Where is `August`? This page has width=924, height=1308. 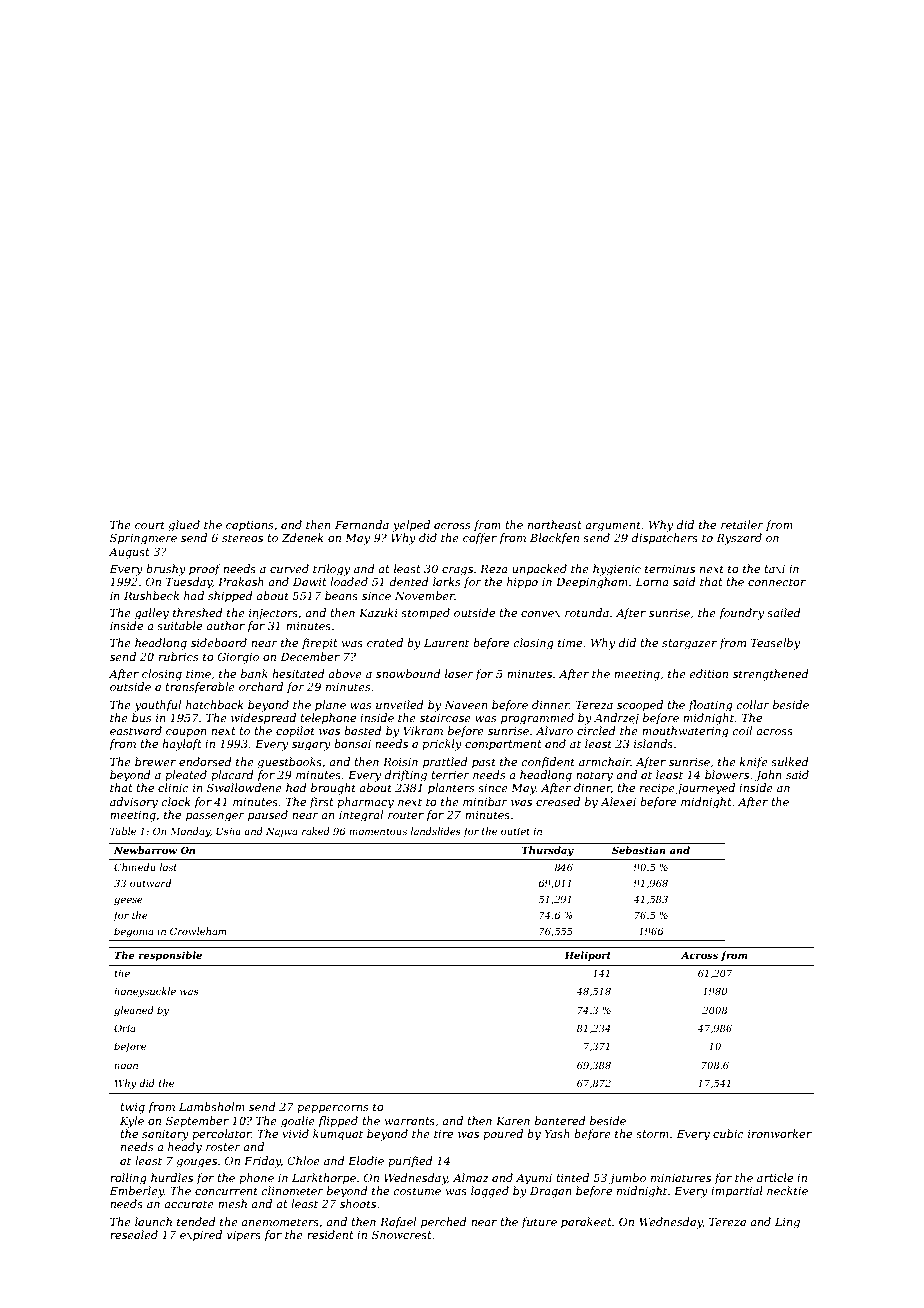 August is located at coordinates (129, 553).
